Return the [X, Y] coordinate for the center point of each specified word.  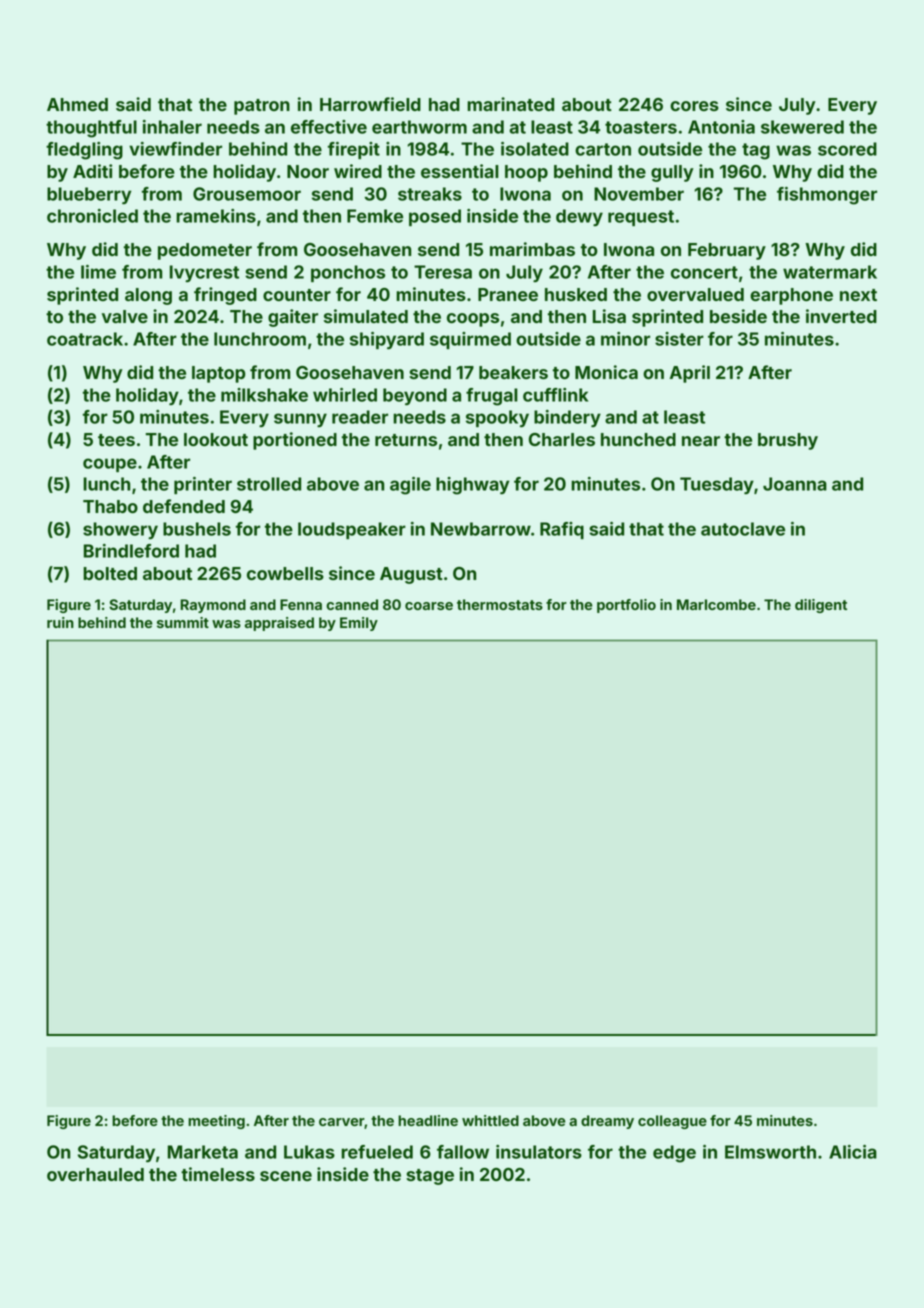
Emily [359, 624]
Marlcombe [716, 604]
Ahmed [77, 104]
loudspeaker [352, 530]
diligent [821, 606]
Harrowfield [370, 104]
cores [694, 106]
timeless [218, 1174]
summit [183, 622]
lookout [216, 439]
